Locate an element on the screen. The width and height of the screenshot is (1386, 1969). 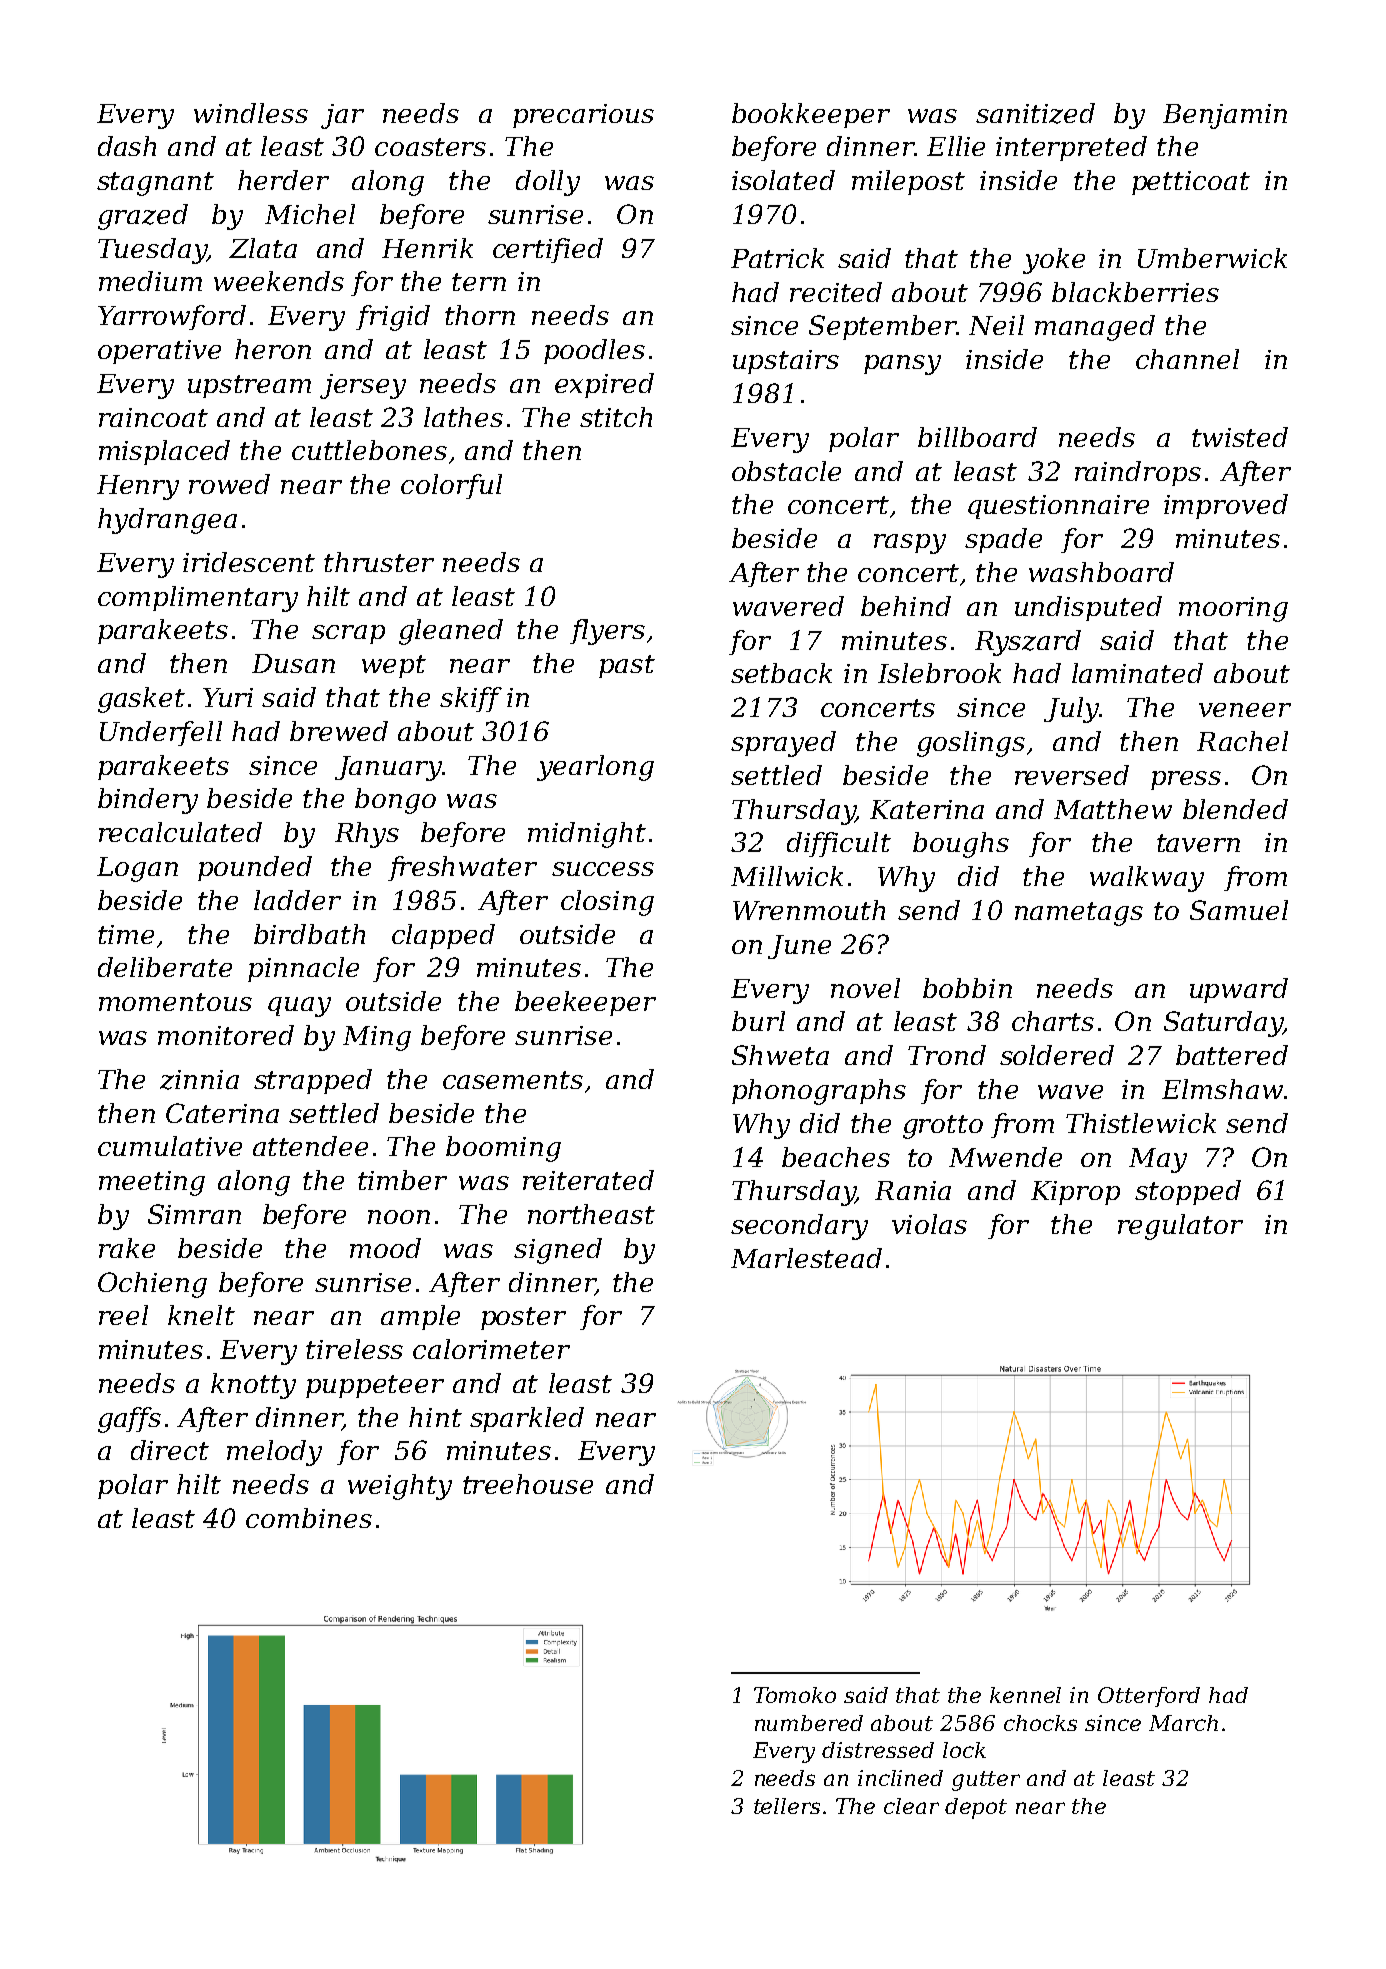
billboard is located at coordinates (977, 437).
